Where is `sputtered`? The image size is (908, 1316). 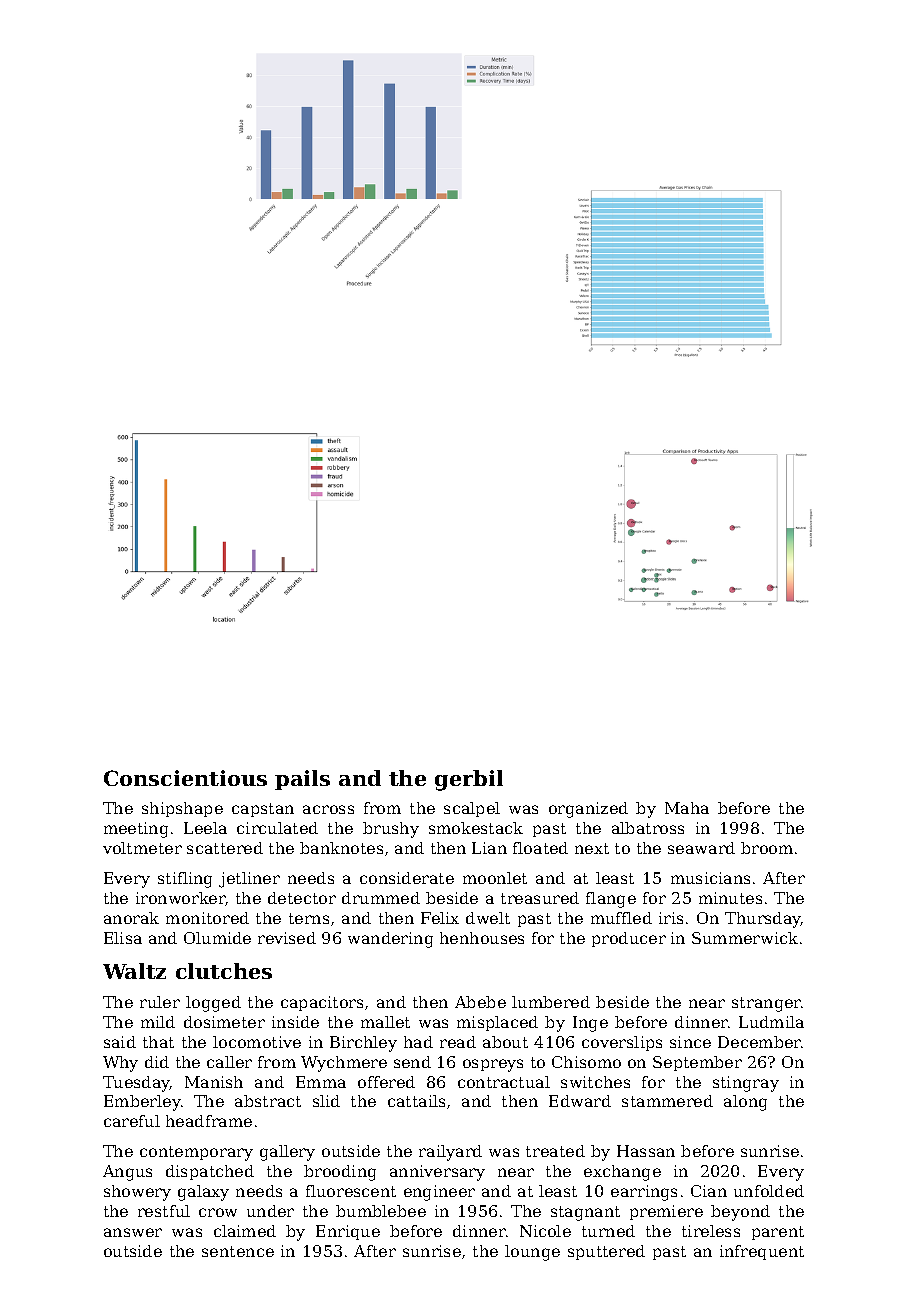
sputtered is located at coordinates (606, 1252).
